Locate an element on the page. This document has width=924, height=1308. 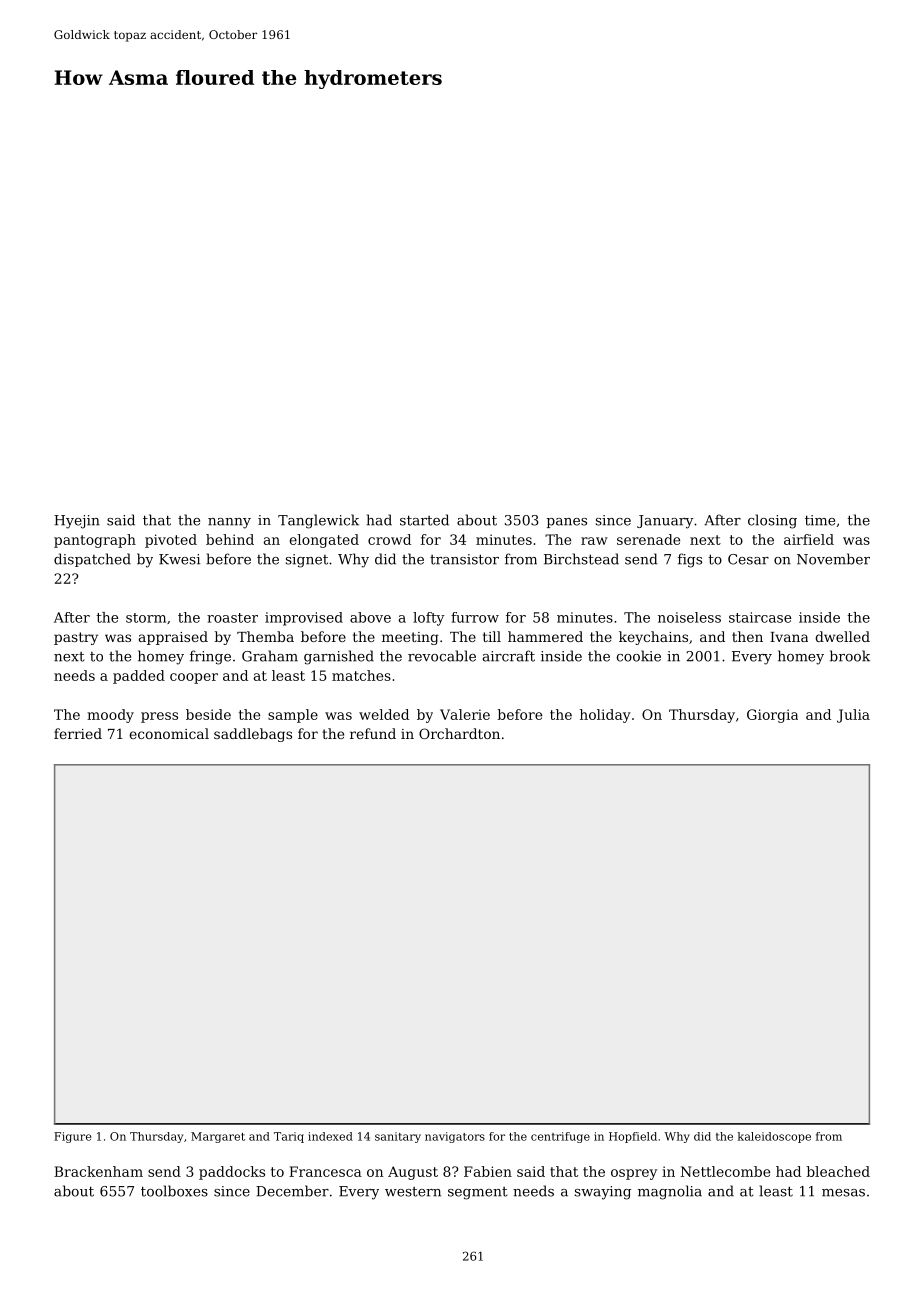
holiday is located at coordinates (605, 716).
